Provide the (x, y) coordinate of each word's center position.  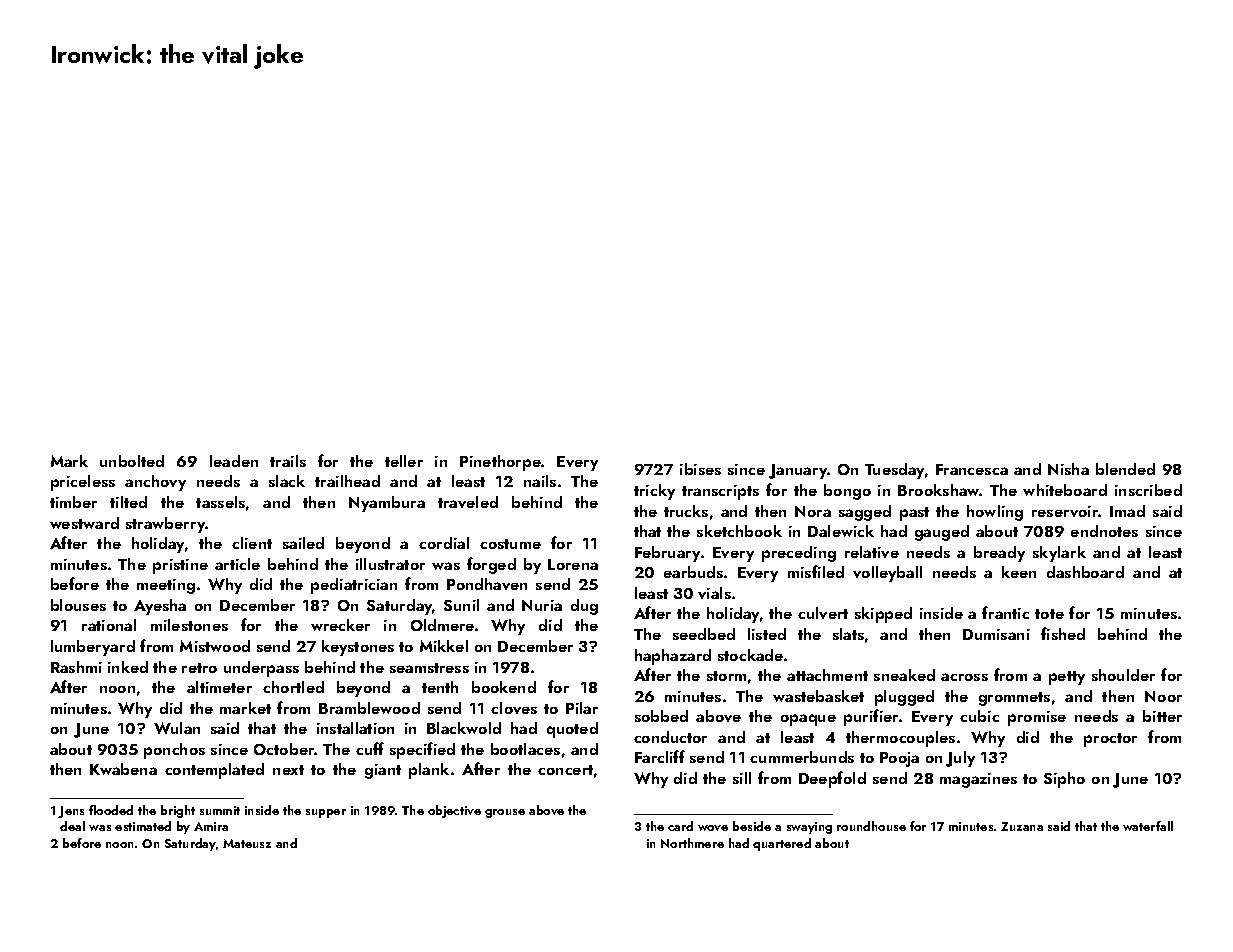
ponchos (174, 751)
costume (510, 544)
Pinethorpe (500, 463)
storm (726, 676)
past (914, 514)
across (964, 677)
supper (326, 813)
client (252, 543)
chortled (293, 687)
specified (422, 750)
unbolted (132, 461)
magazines (978, 780)
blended (1125, 469)
